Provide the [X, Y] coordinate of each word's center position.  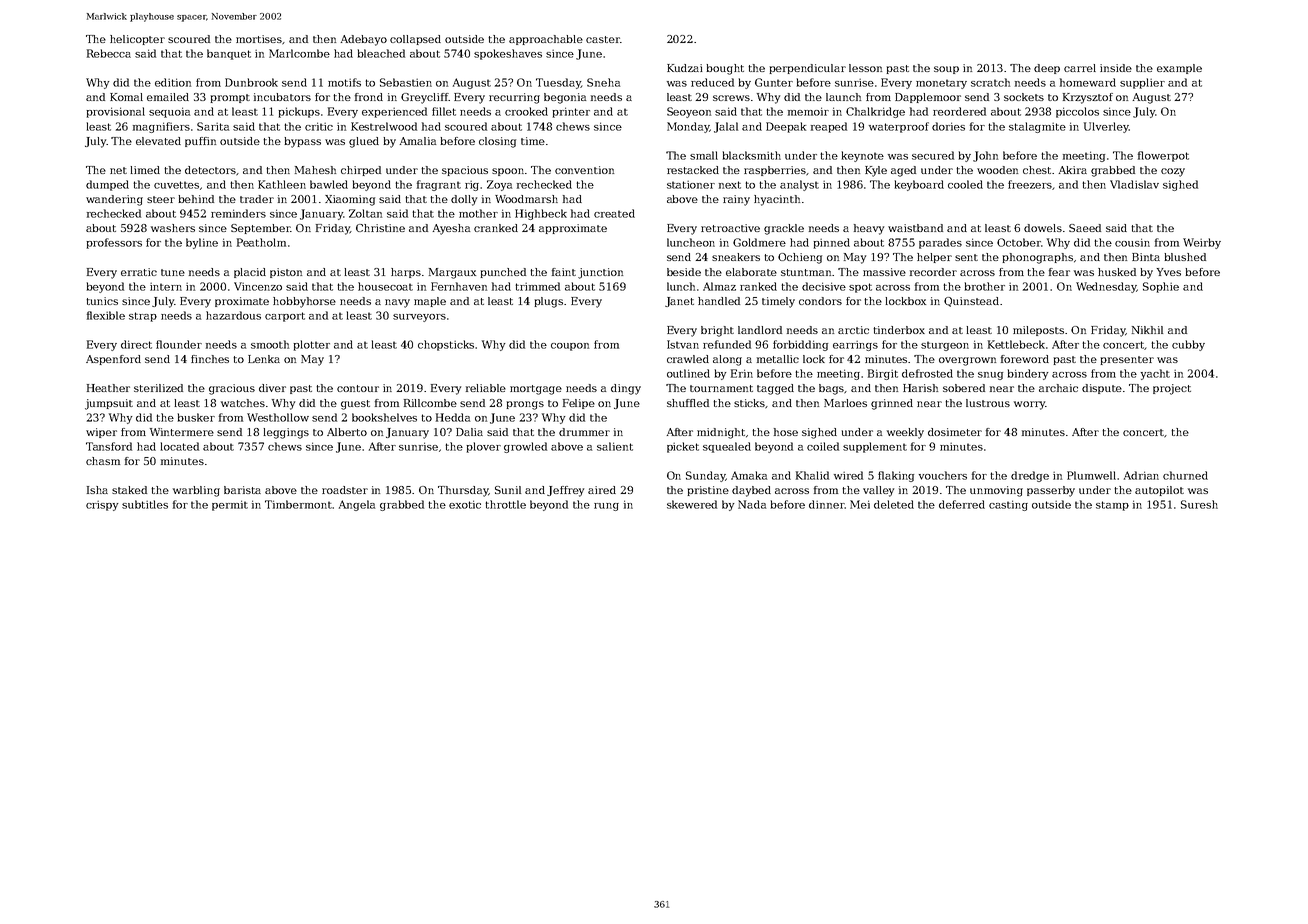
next [730, 185]
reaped [829, 127]
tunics [102, 301]
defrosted [927, 373]
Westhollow [278, 417]
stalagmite [1037, 127]
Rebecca [109, 53]
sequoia [169, 112]
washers [173, 228]
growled [525, 447]
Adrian [1141, 475]
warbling [196, 491]
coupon [570, 347]
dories [948, 126]
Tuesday [558, 83]
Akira [1073, 170]
